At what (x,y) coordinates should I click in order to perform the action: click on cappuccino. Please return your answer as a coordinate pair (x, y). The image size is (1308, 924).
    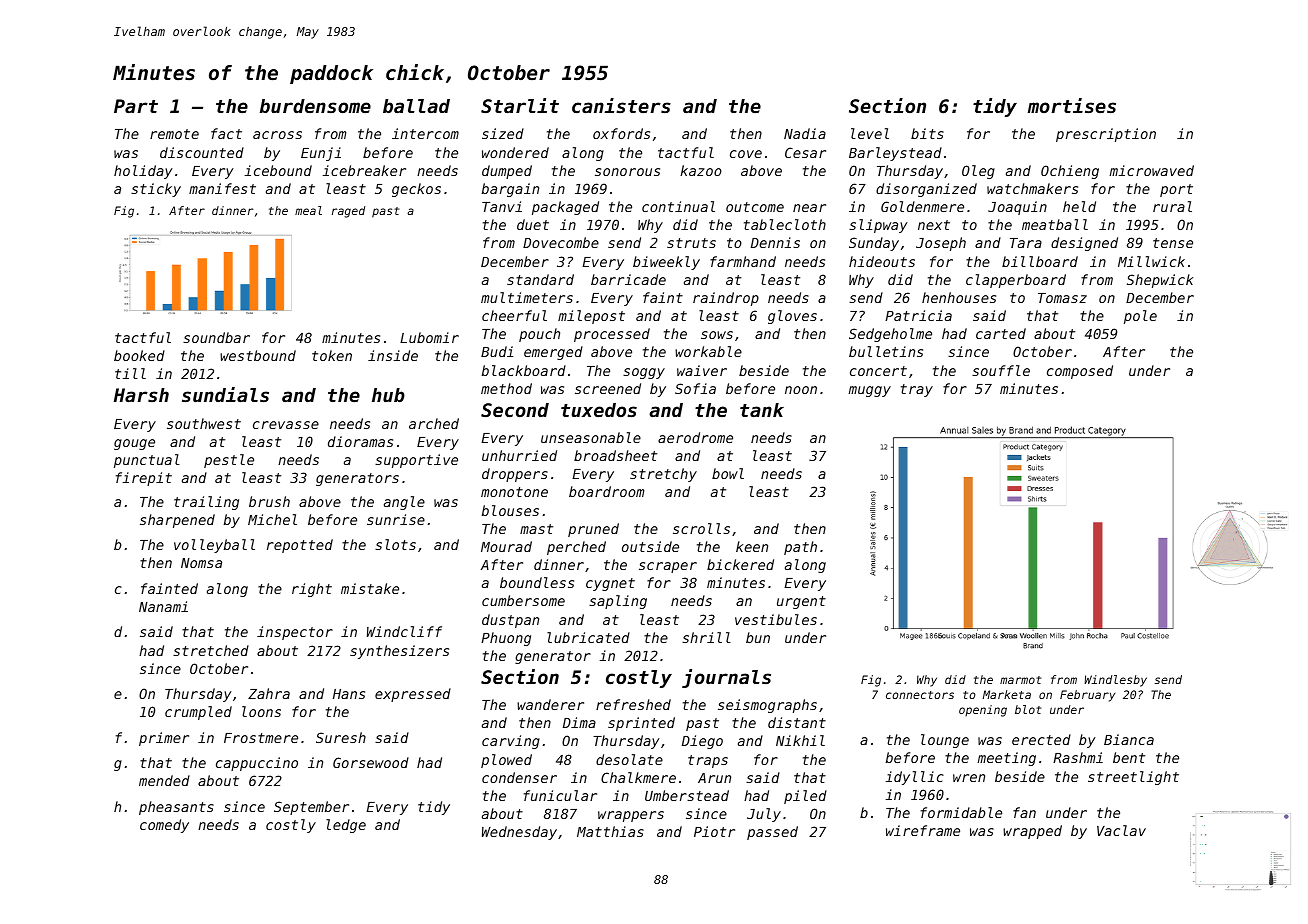
    Looking at the image, I should click on (257, 764).
